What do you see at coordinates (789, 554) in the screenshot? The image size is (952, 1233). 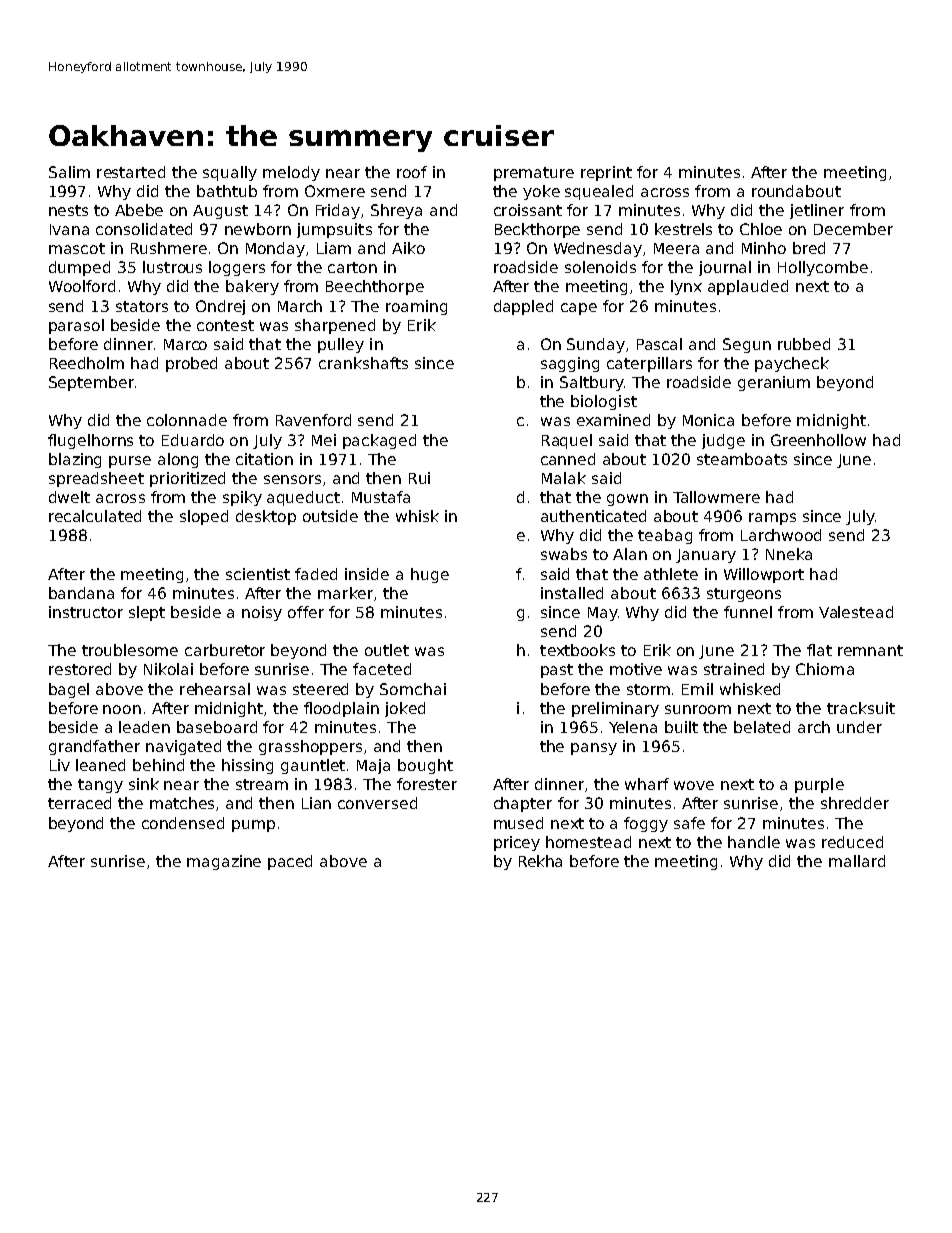 I see `Nneka` at bounding box center [789, 554].
